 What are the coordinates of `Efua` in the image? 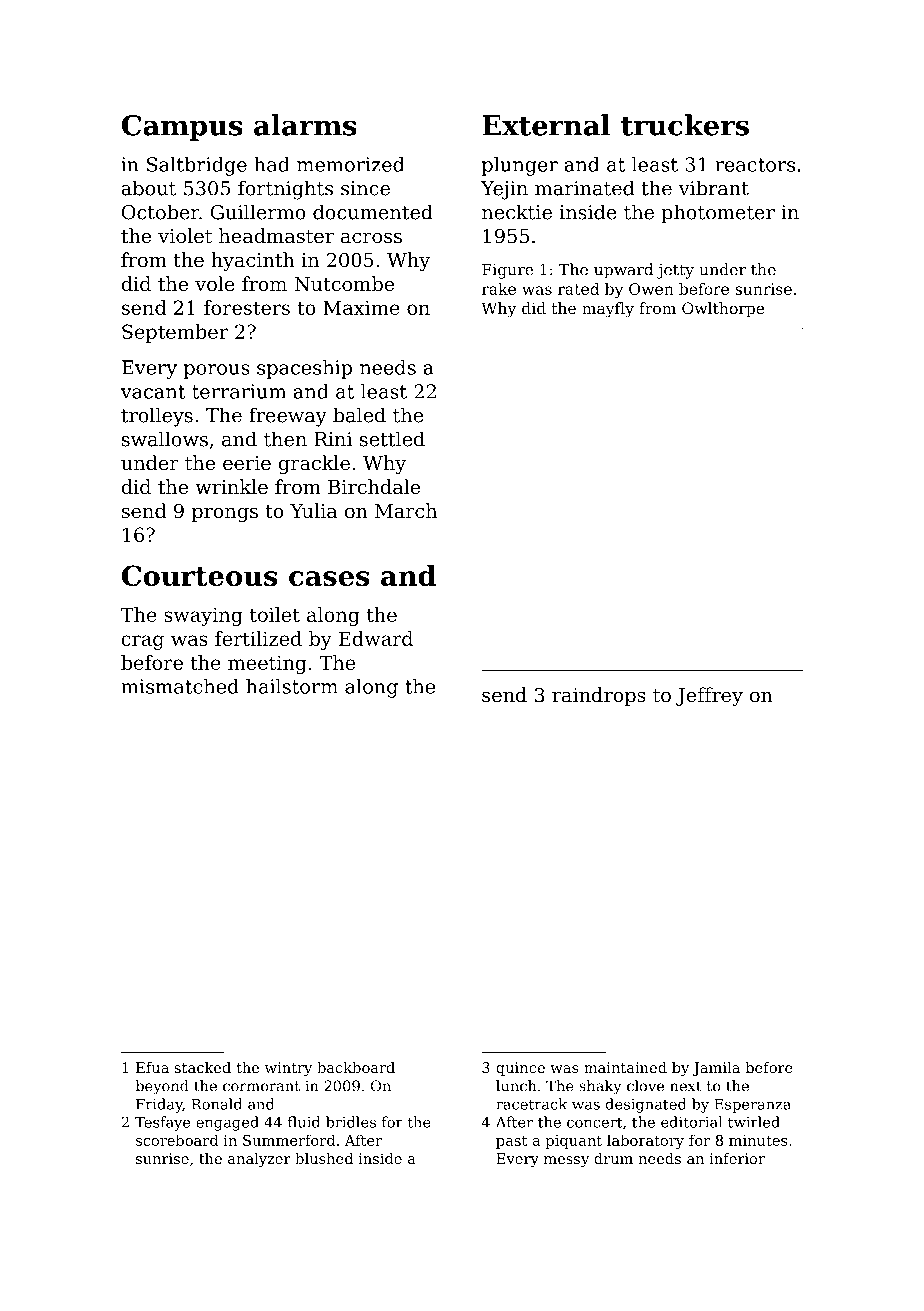 It's located at (152, 1067).
